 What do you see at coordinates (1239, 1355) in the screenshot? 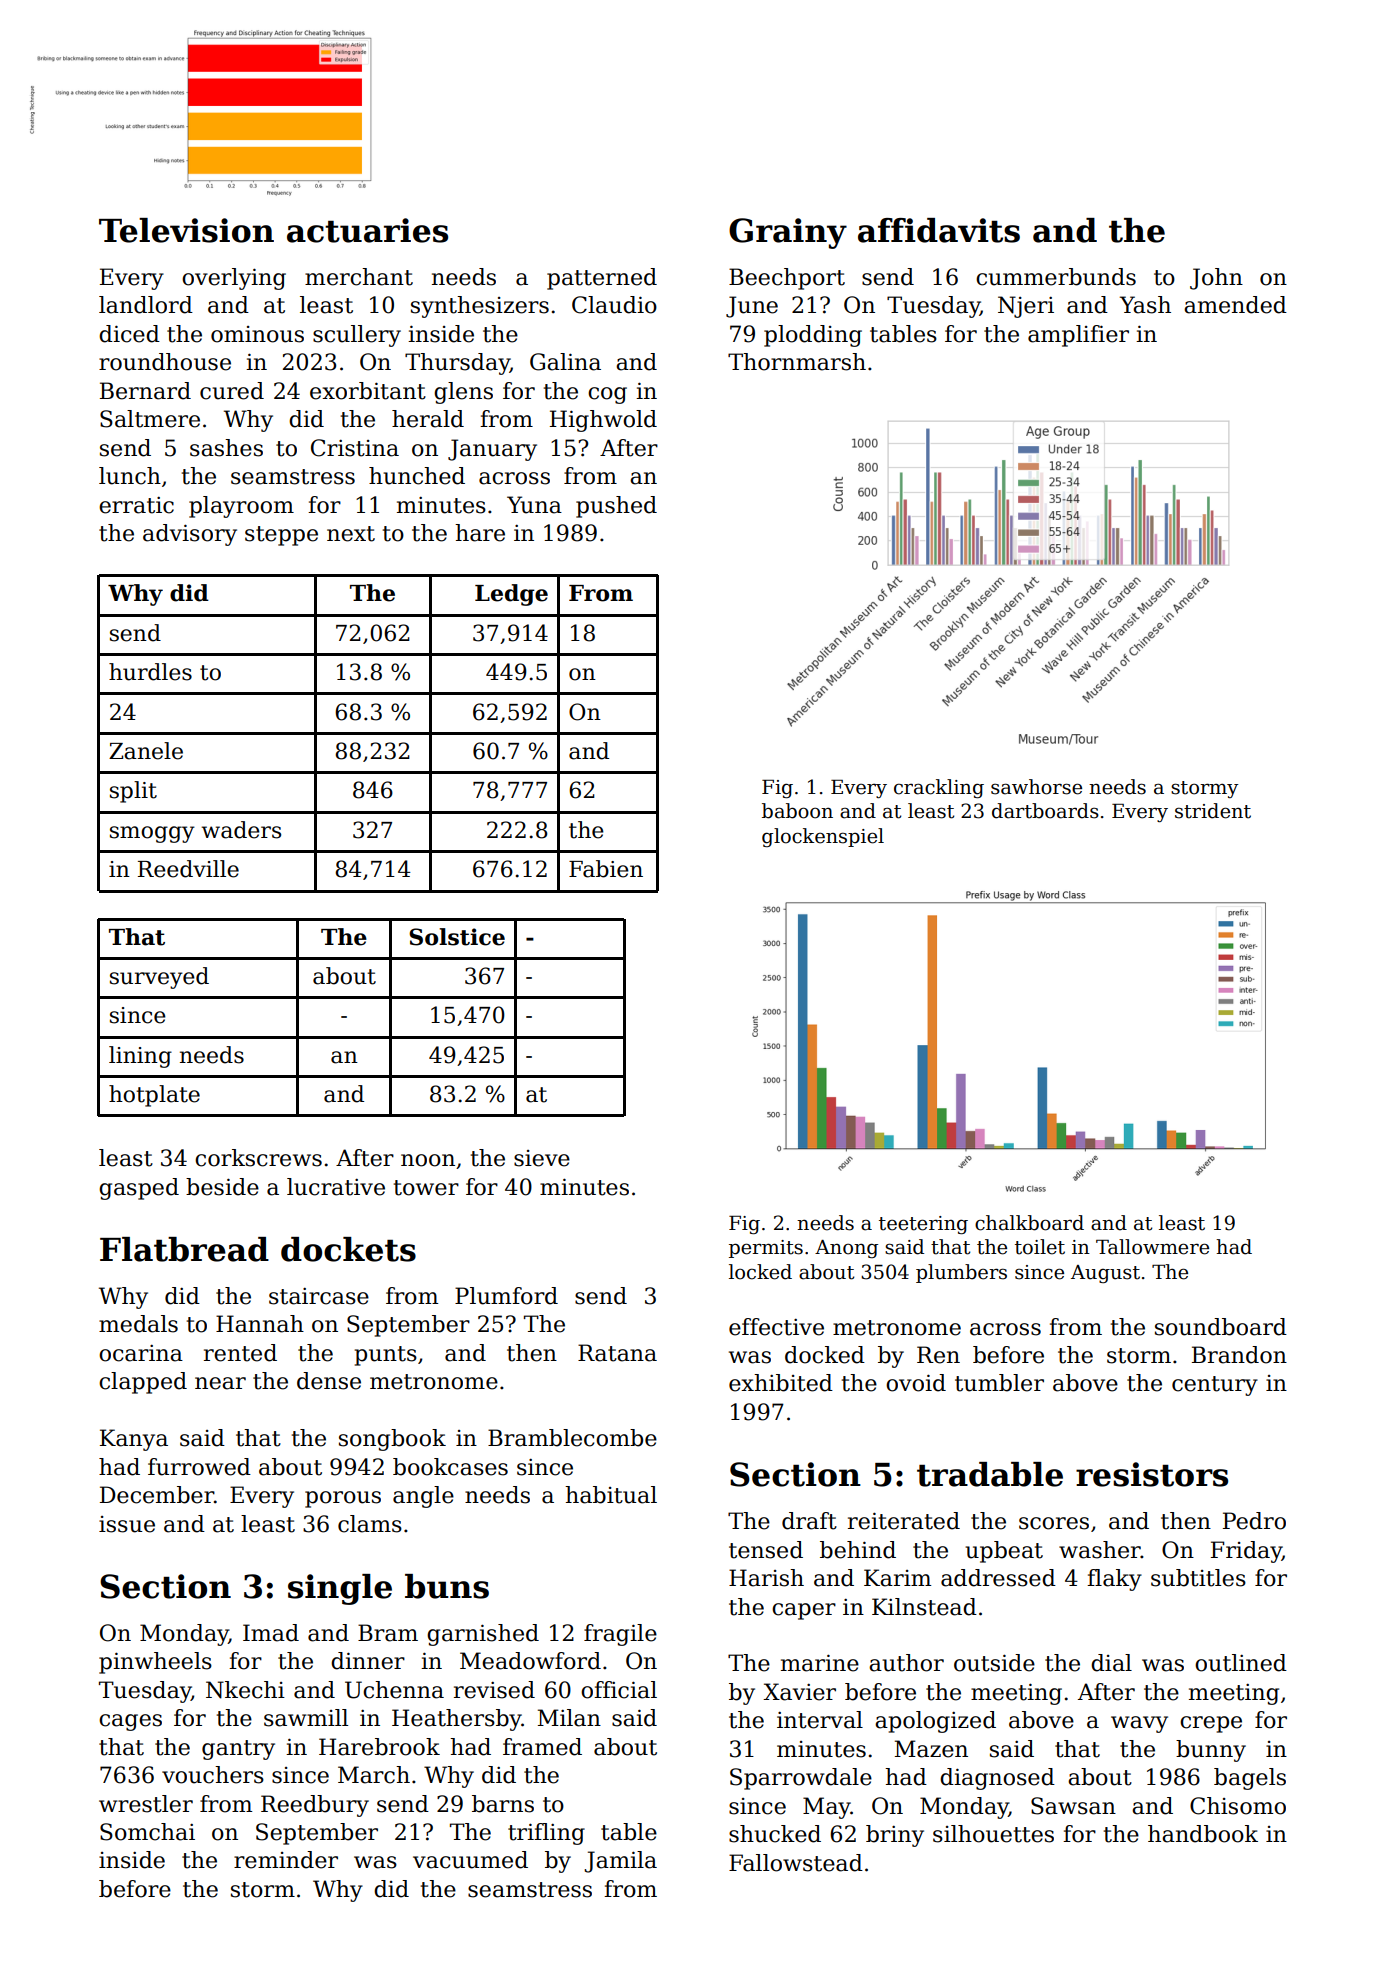
I see `Brandon` at bounding box center [1239, 1355].
